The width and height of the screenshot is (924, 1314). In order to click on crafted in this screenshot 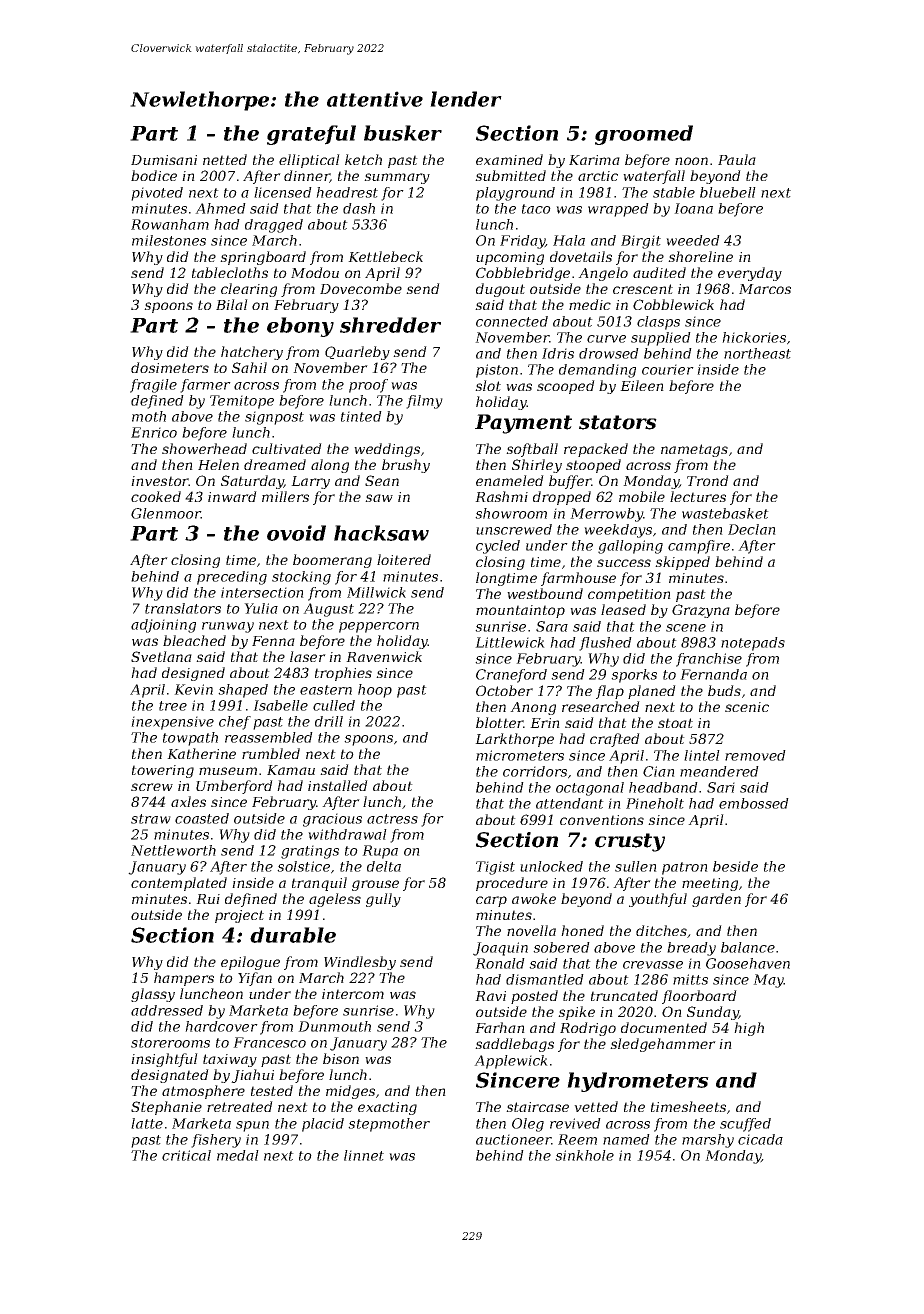, I will do `click(615, 740)`.
